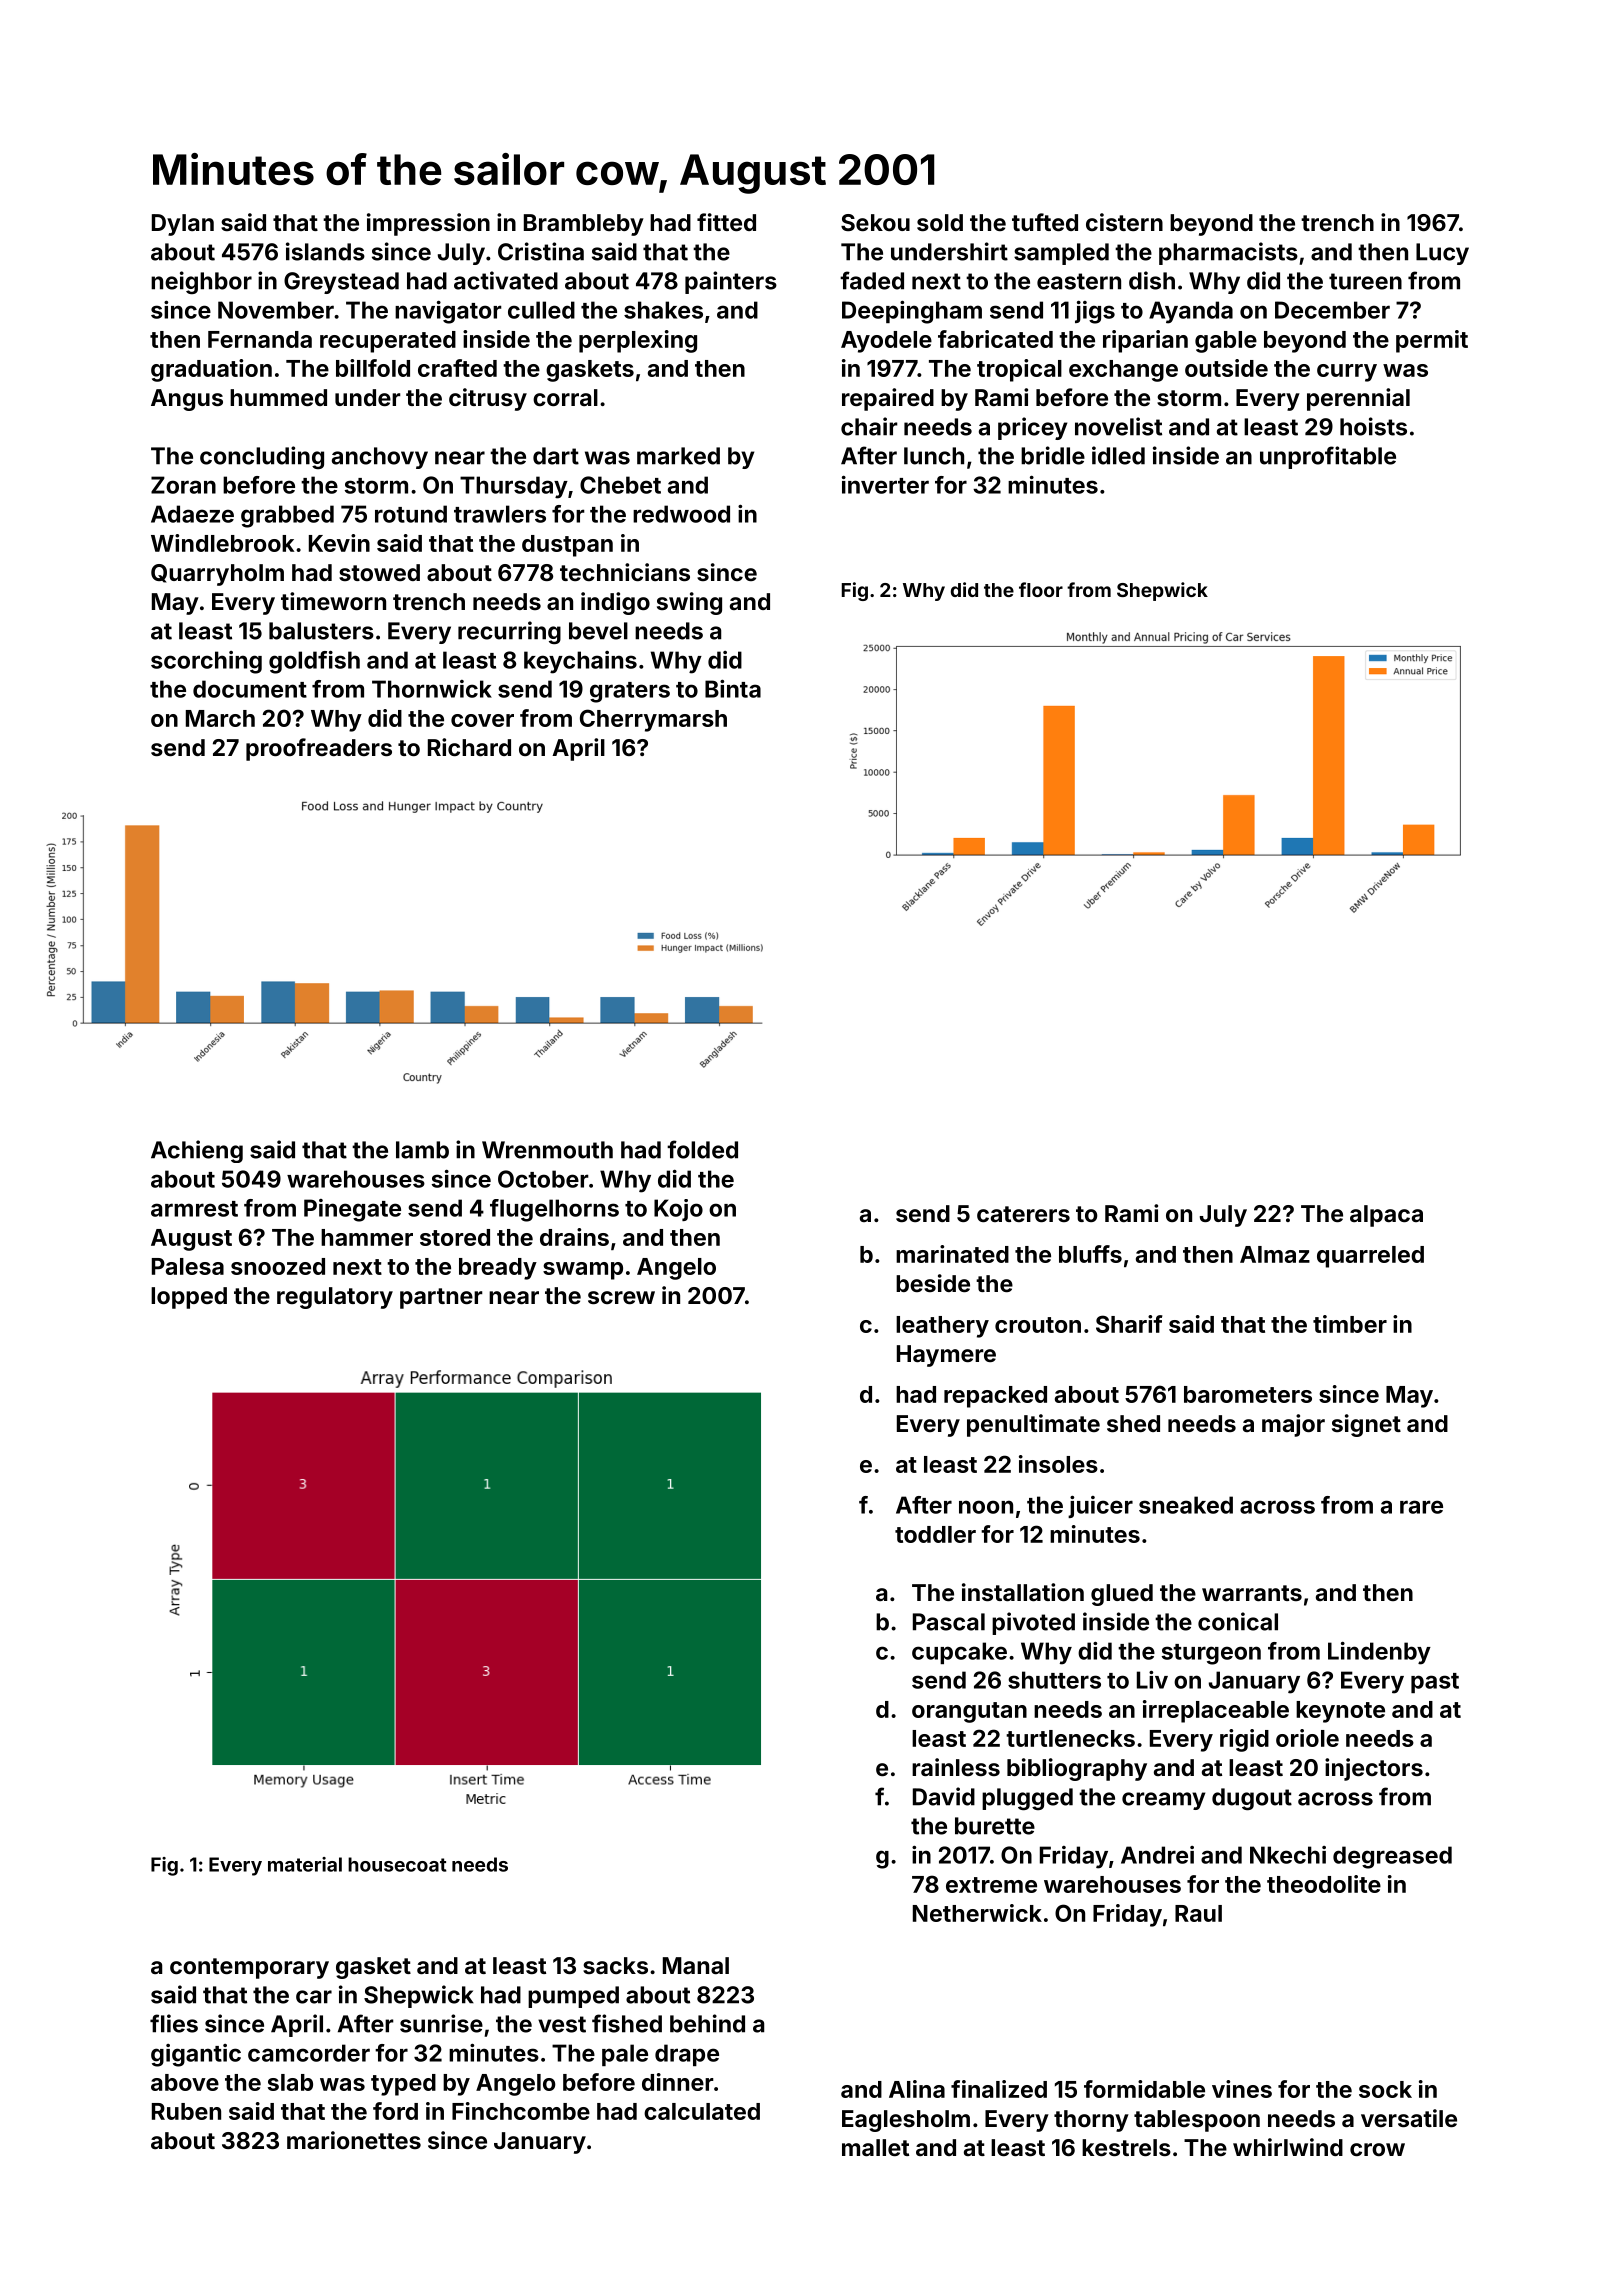  I want to click on Angus, so click(187, 400).
